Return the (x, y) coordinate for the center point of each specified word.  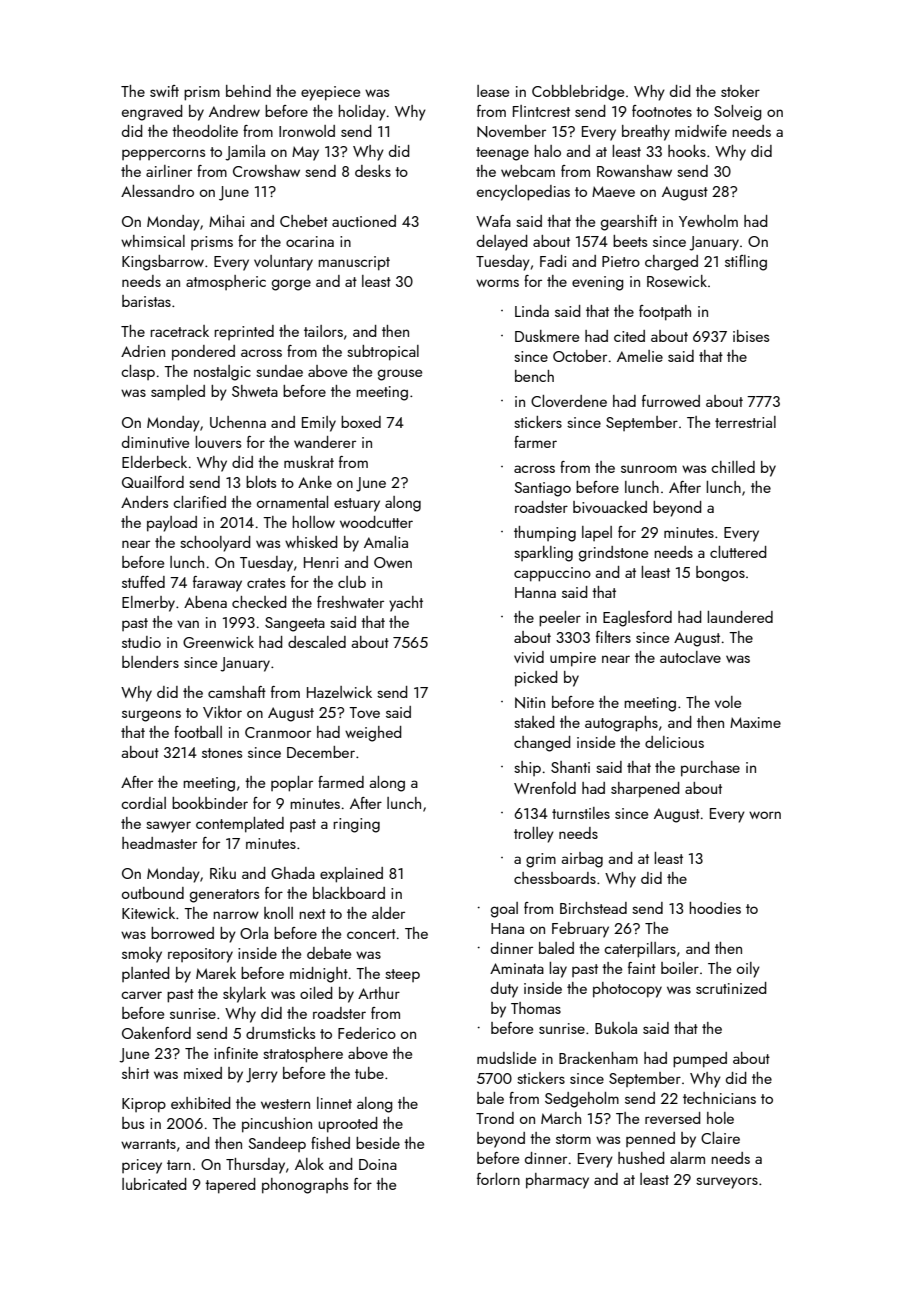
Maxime (755, 722)
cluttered (738, 552)
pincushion (277, 1125)
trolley (534, 835)
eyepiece (330, 93)
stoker (740, 91)
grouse (400, 375)
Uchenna (238, 422)
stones (222, 753)
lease (493, 91)
